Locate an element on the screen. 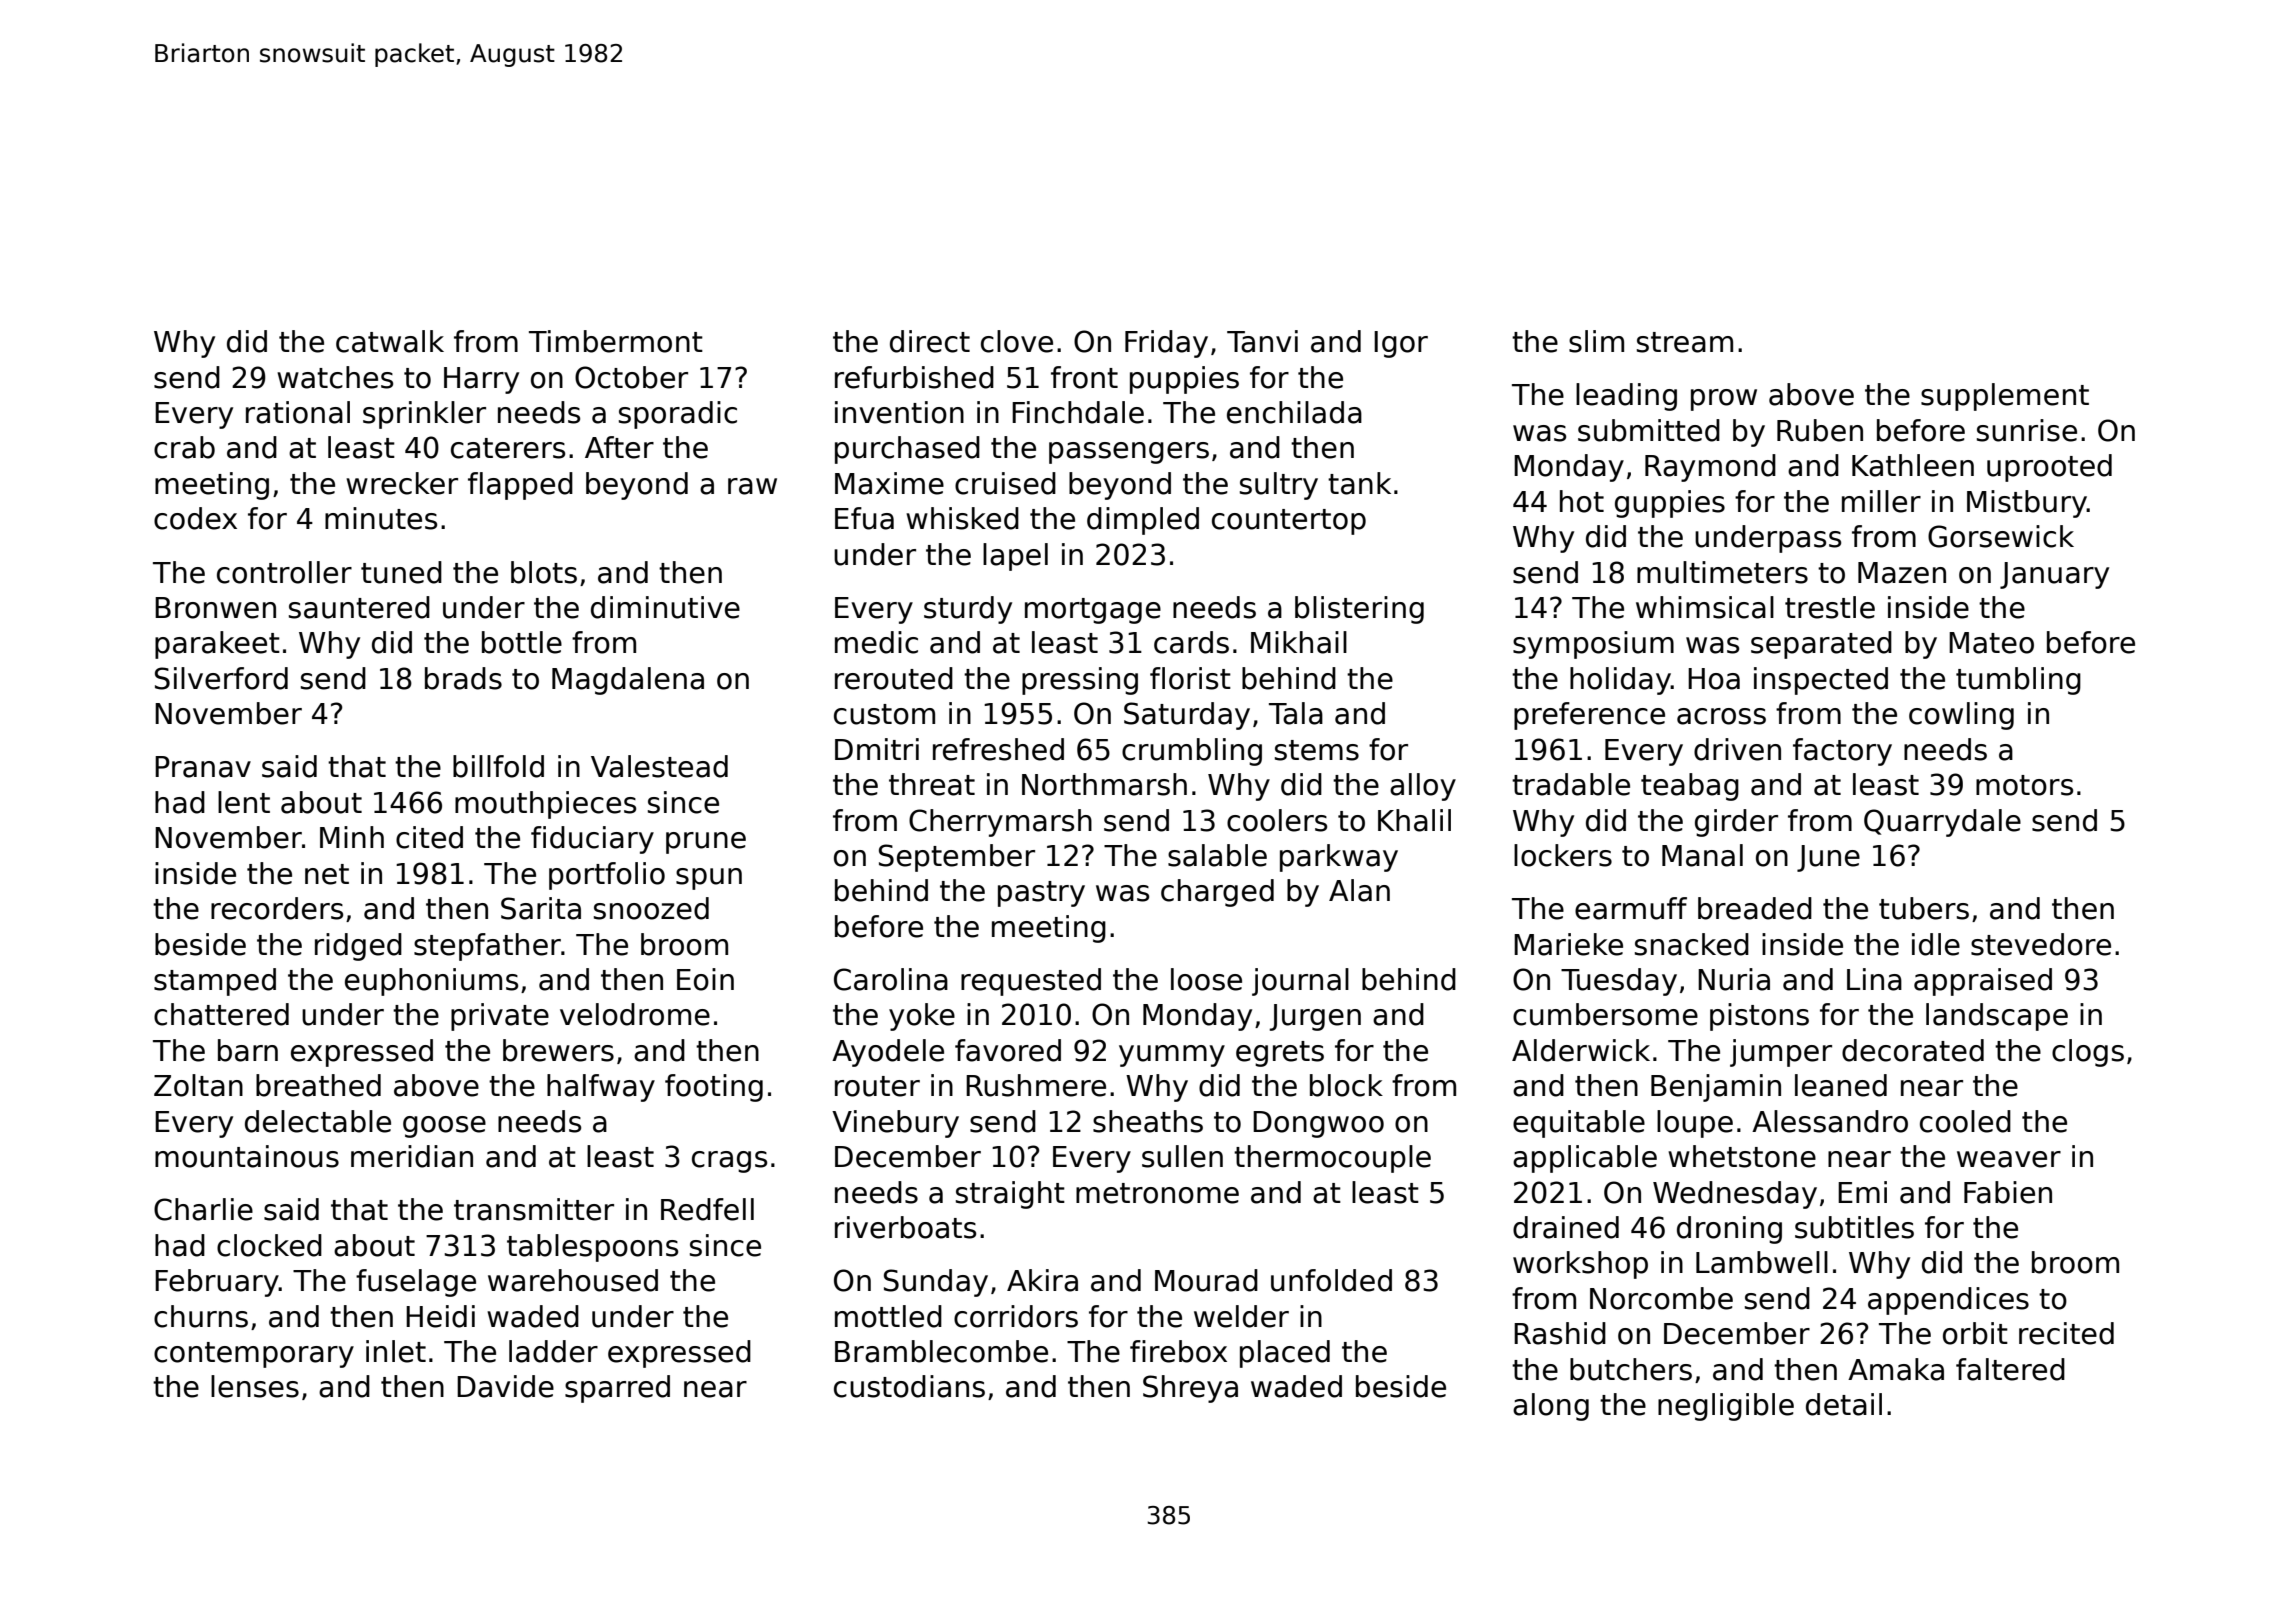  sparred is located at coordinates (617, 1389).
